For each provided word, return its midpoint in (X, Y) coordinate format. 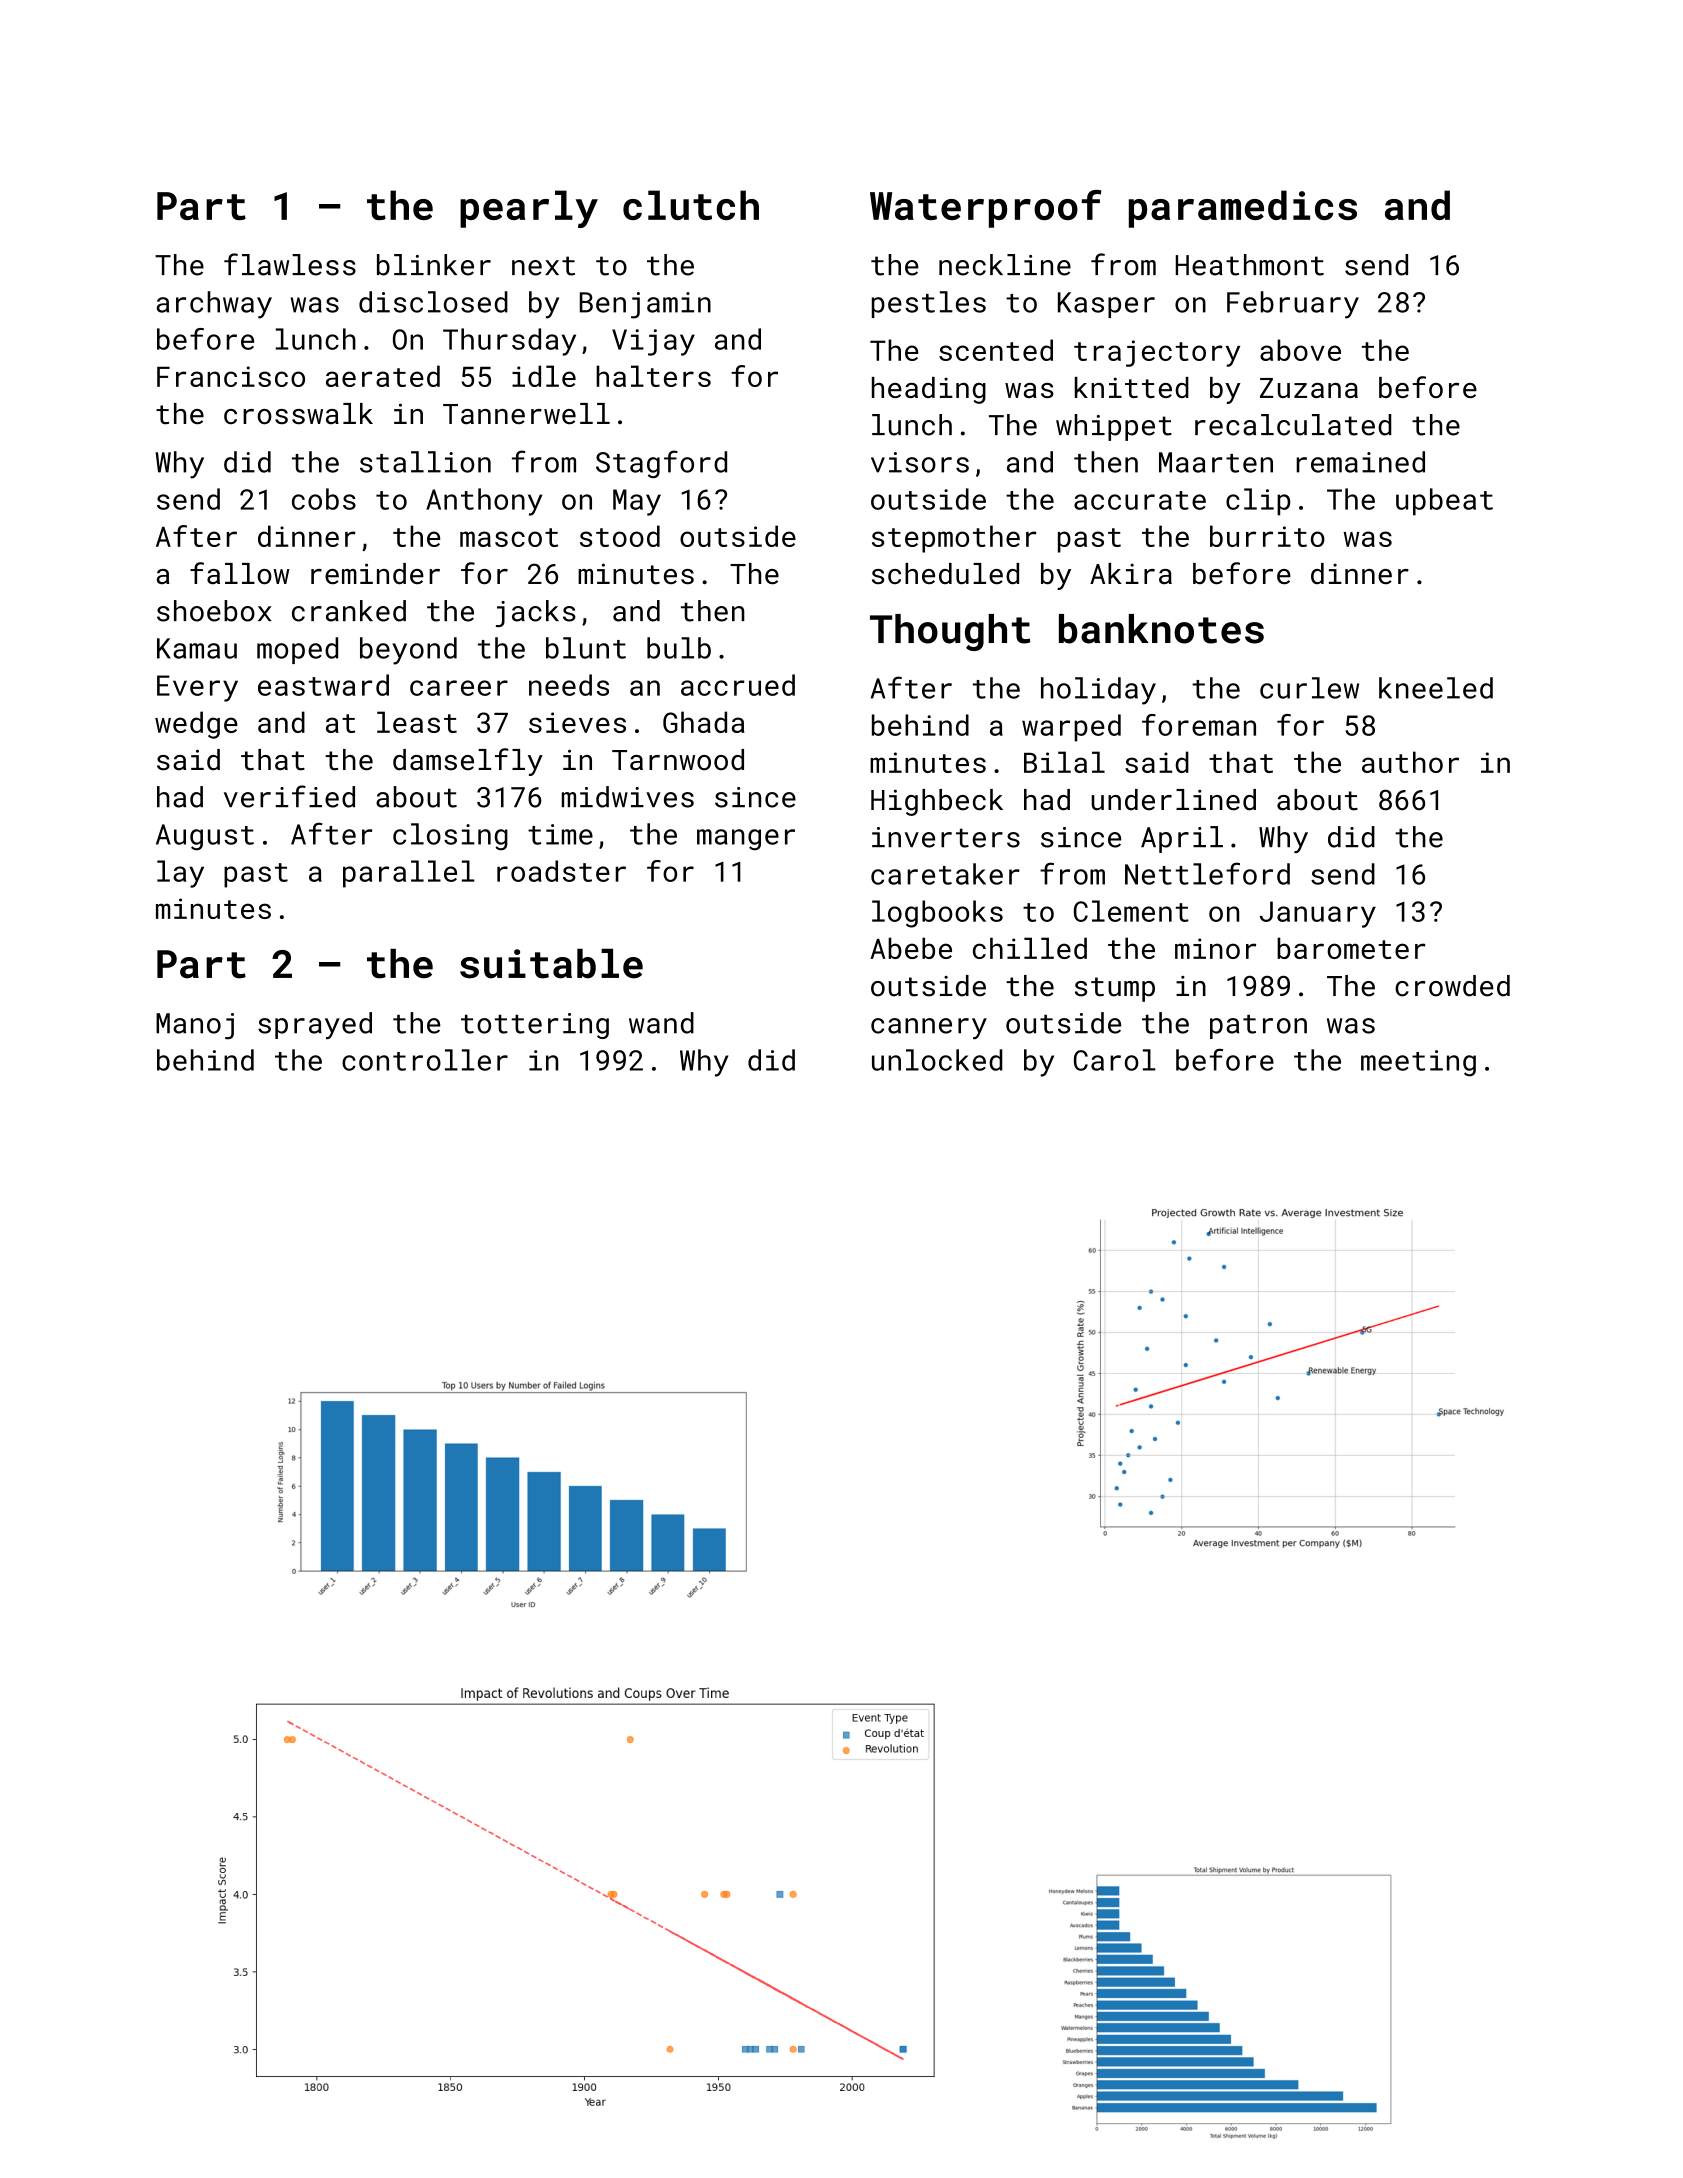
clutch (691, 205)
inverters (946, 837)
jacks (536, 613)
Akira (1131, 573)
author (1410, 762)
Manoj (195, 1026)
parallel (409, 874)
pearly (529, 209)
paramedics (1243, 209)
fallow (240, 573)
